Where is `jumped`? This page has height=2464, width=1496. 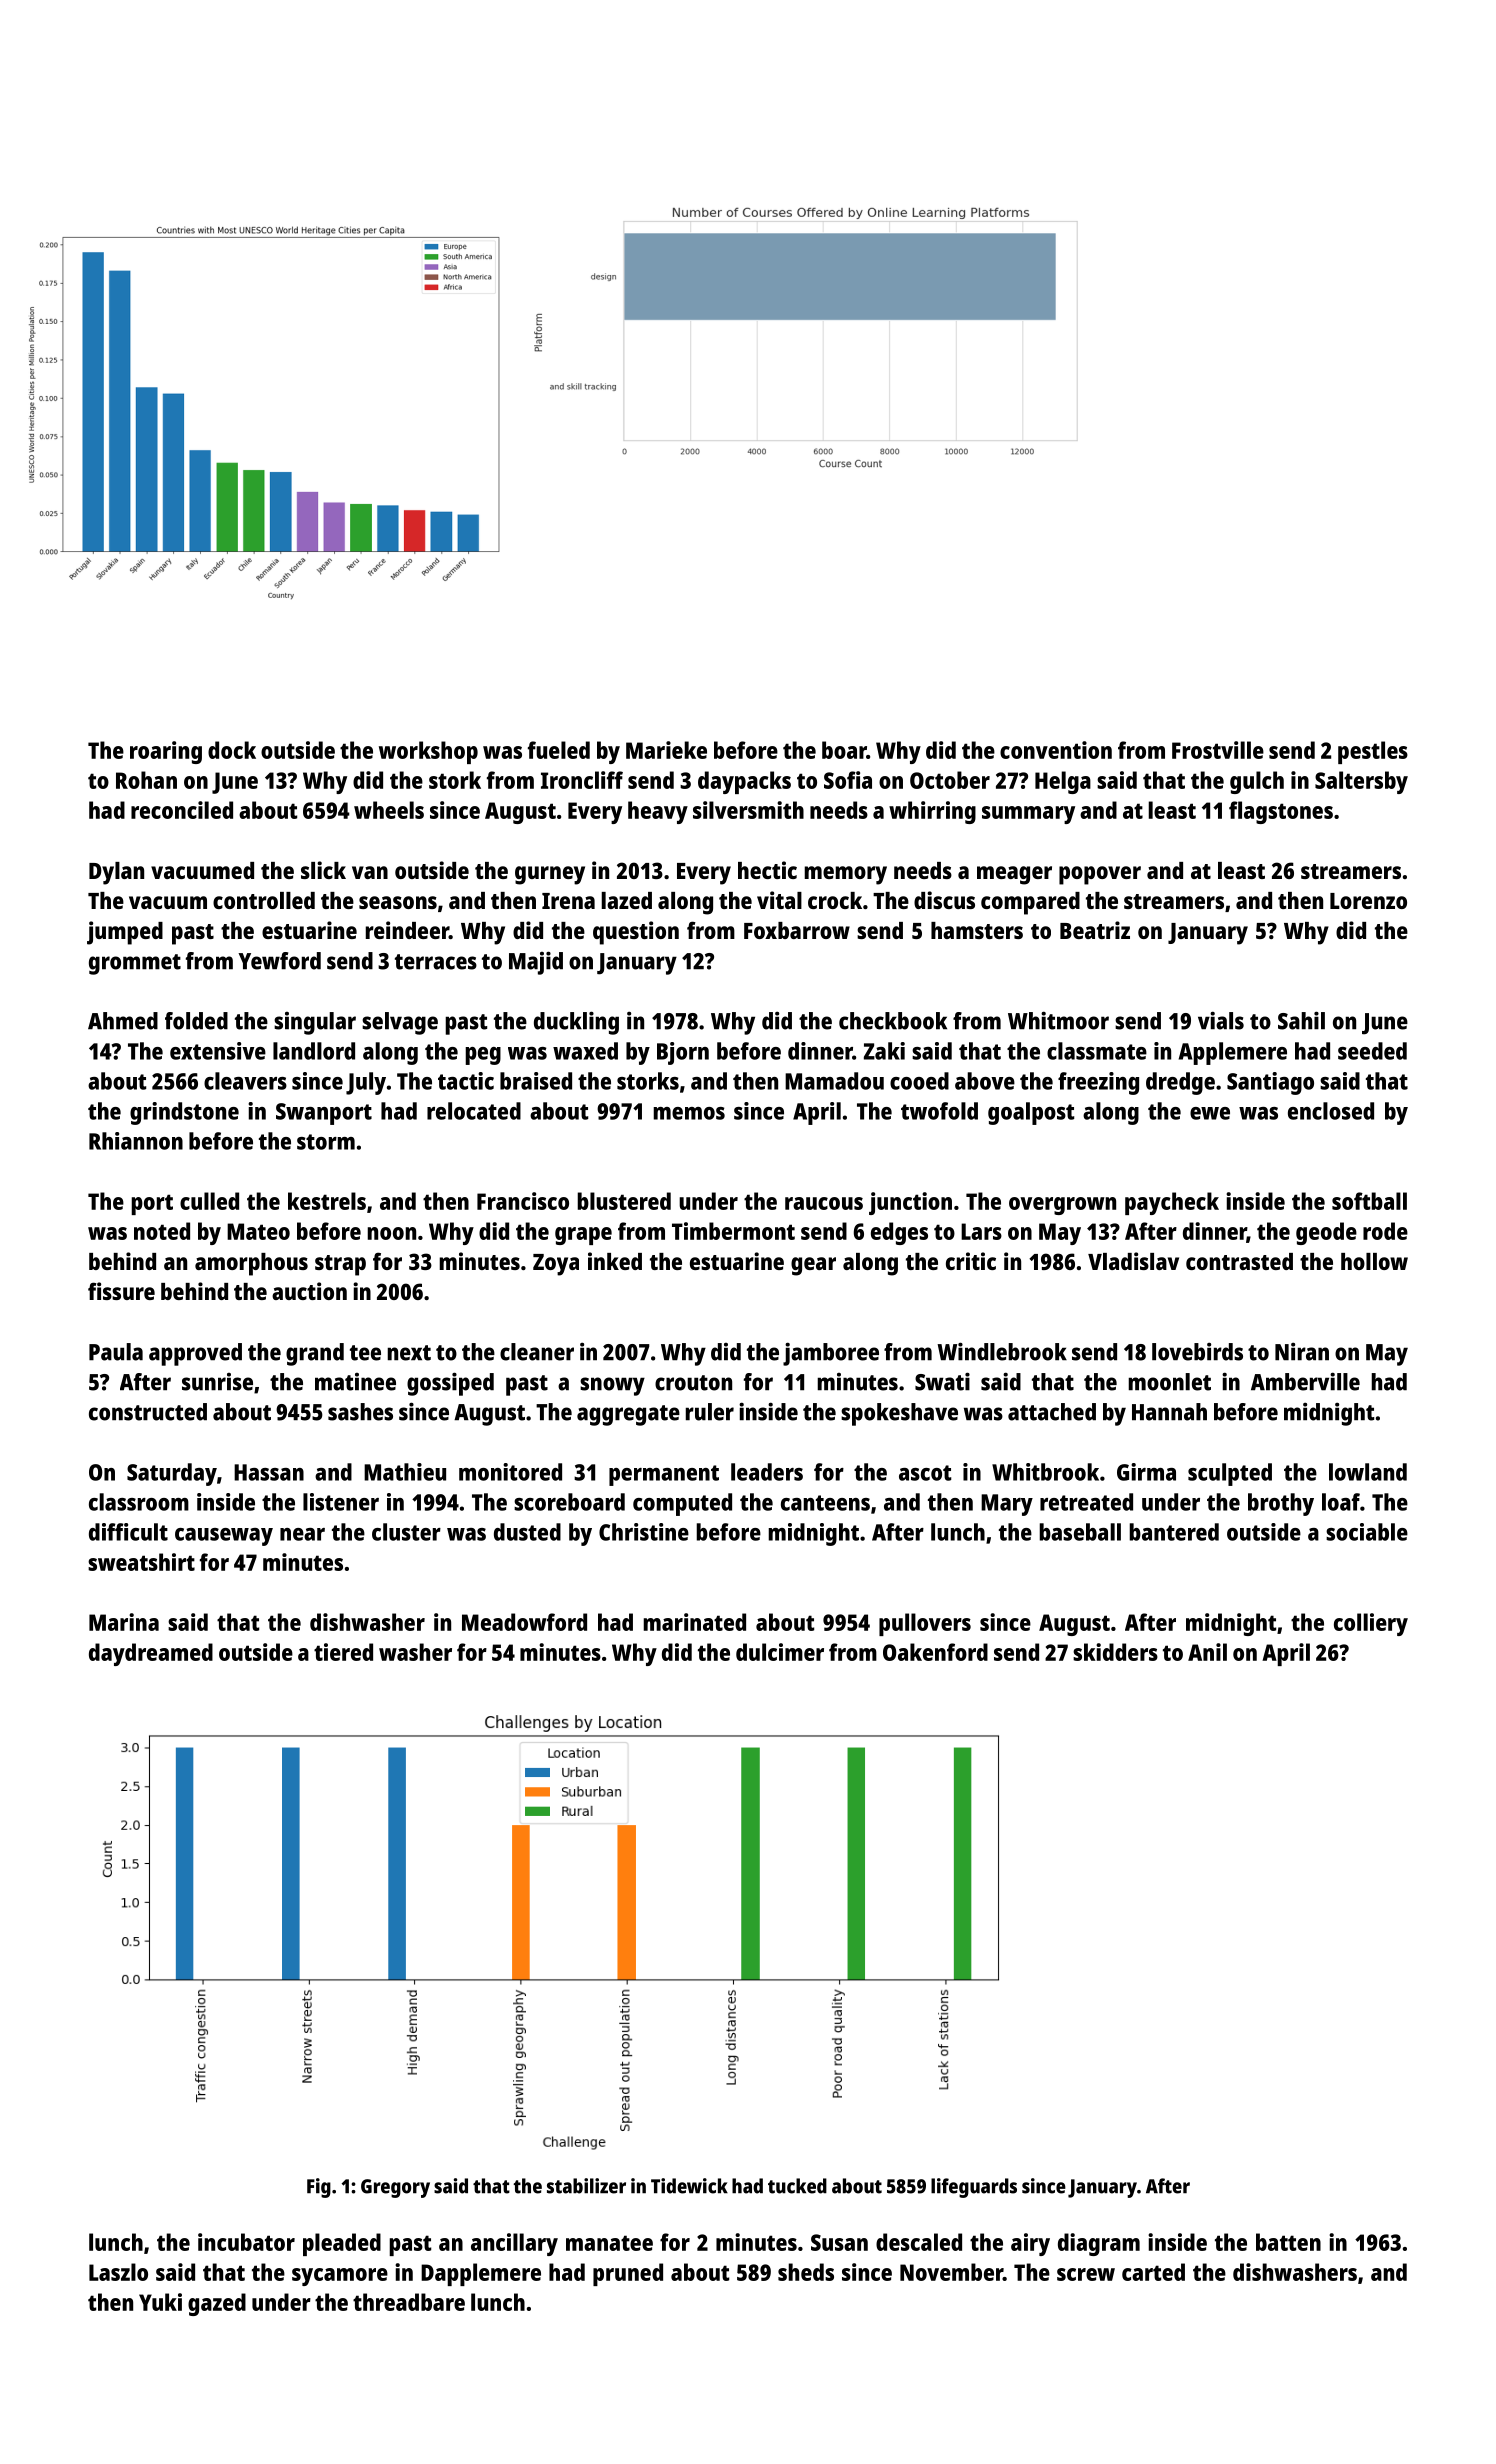 jumped is located at coordinates (125, 933).
